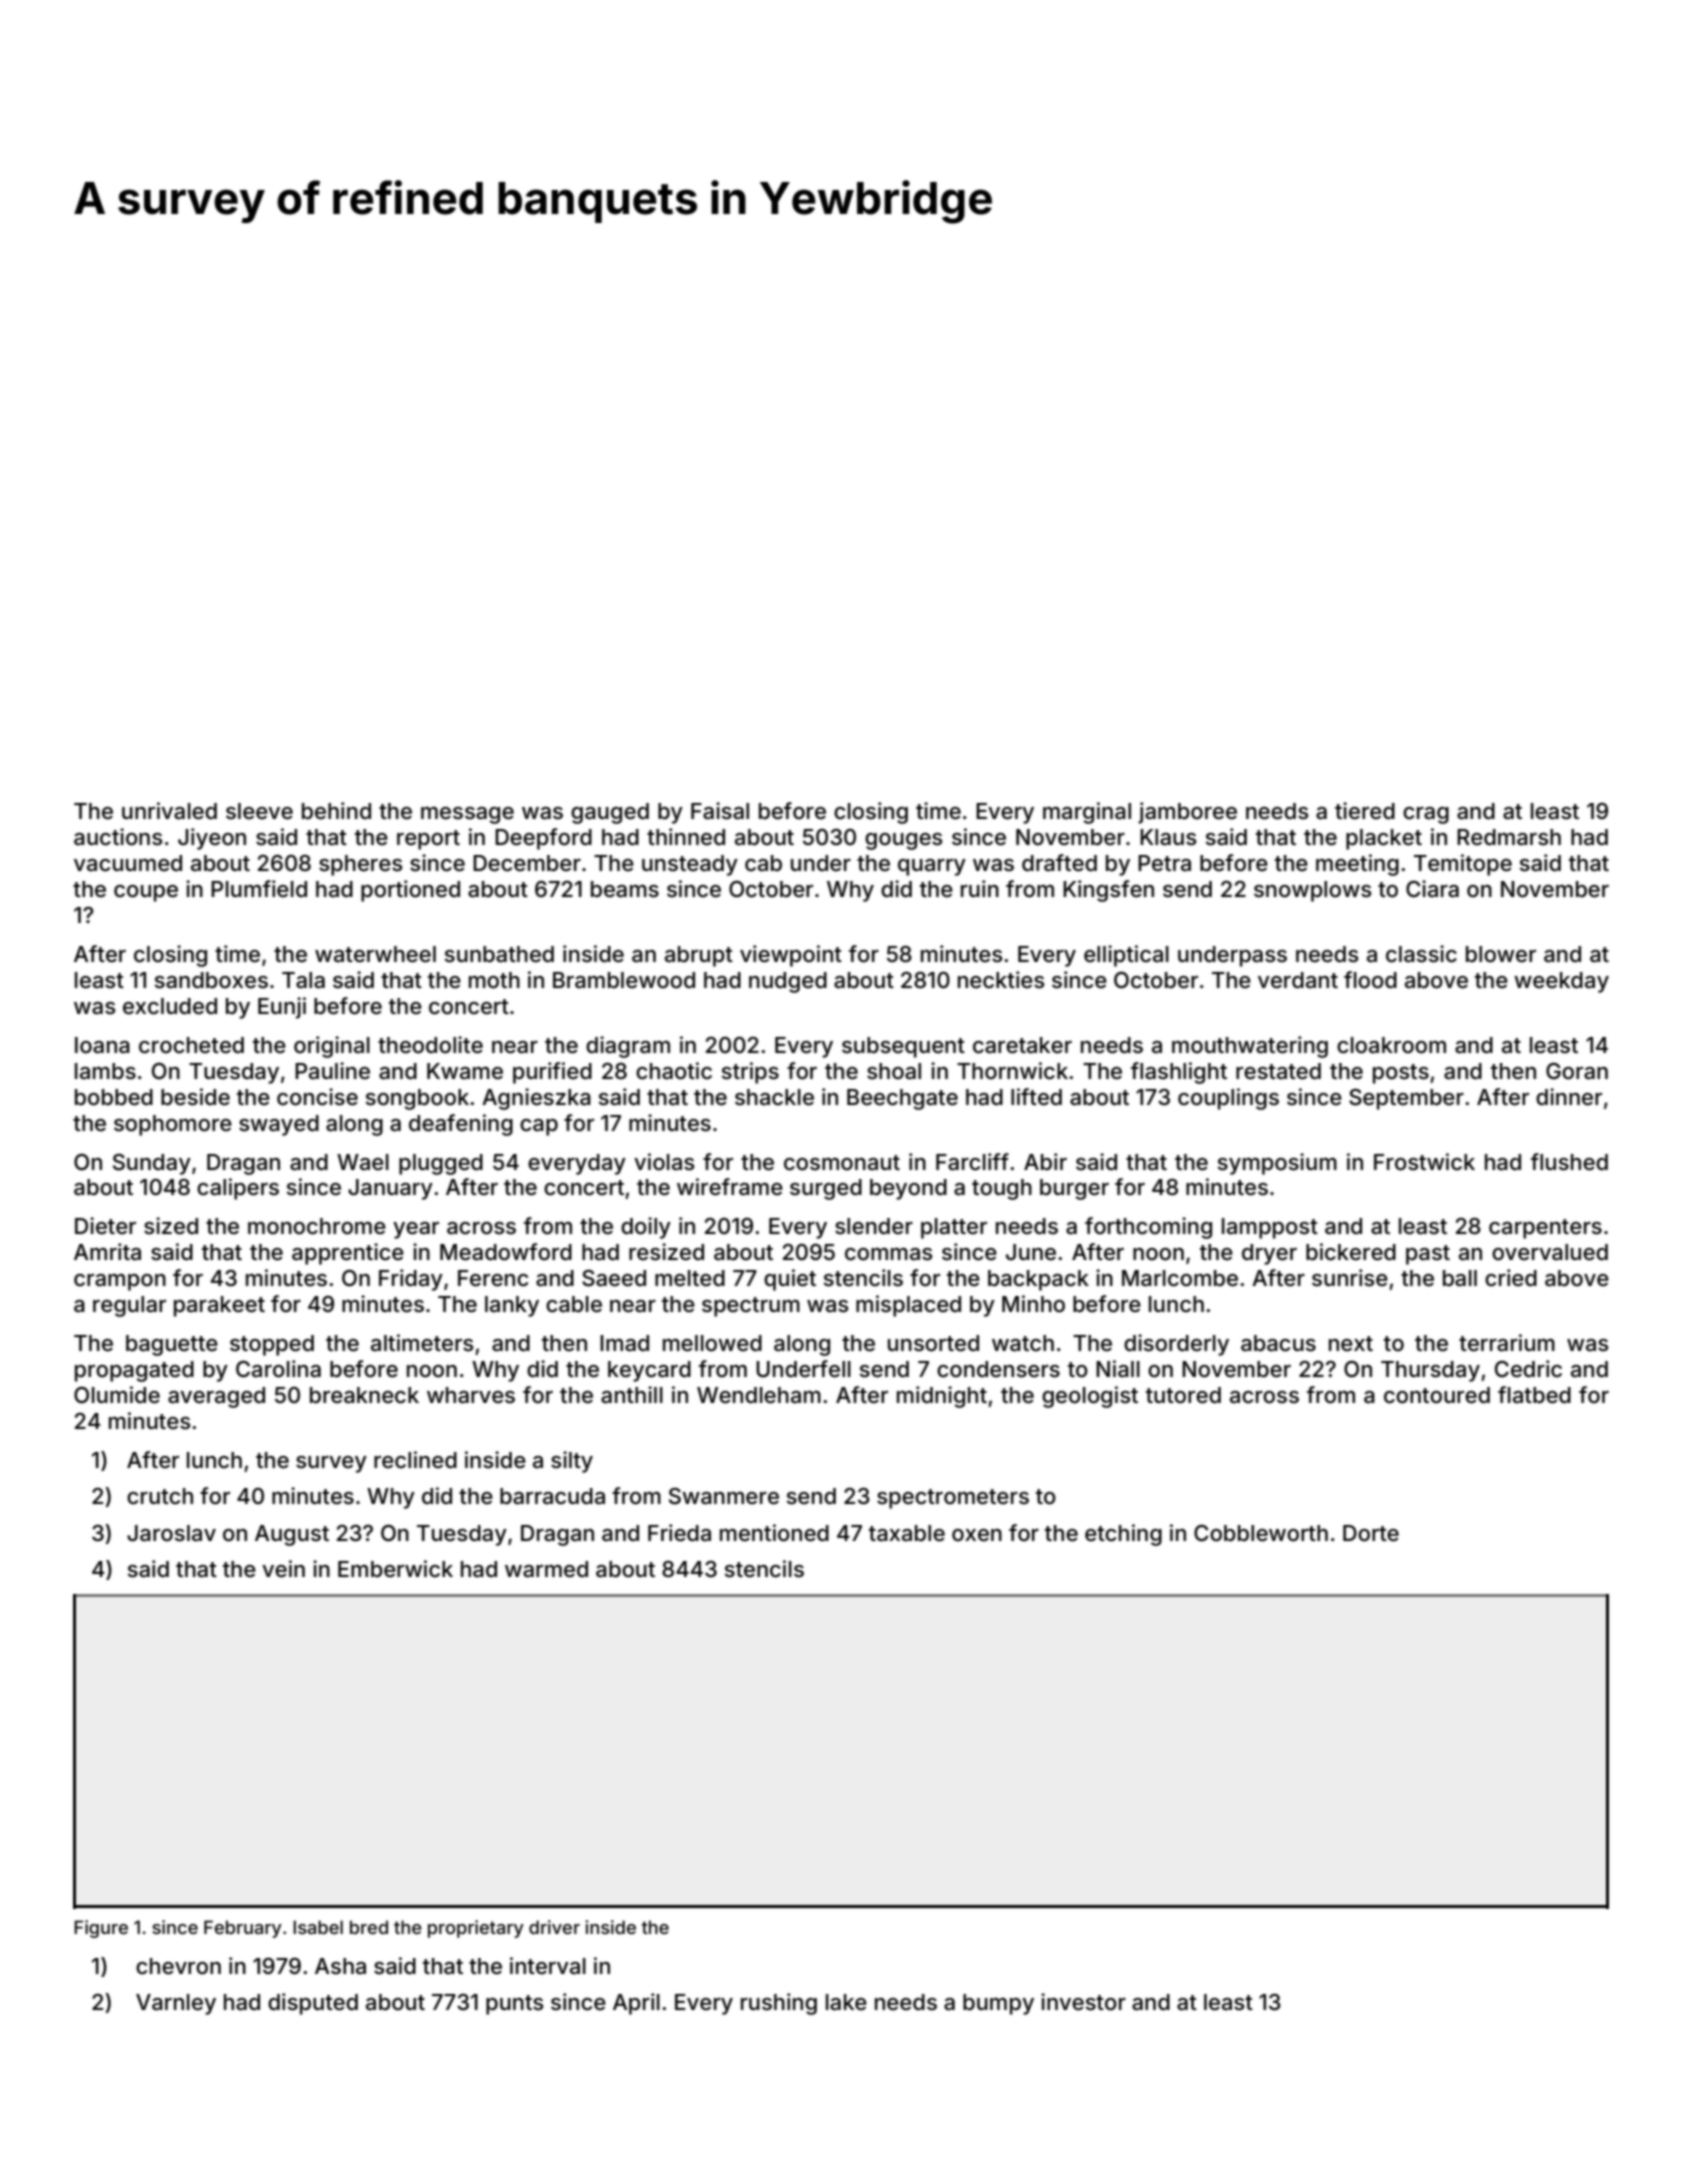 This screenshot has width=1683, height=2178. What do you see at coordinates (1278, 1071) in the screenshot?
I see `restated` at bounding box center [1278, 1071].
